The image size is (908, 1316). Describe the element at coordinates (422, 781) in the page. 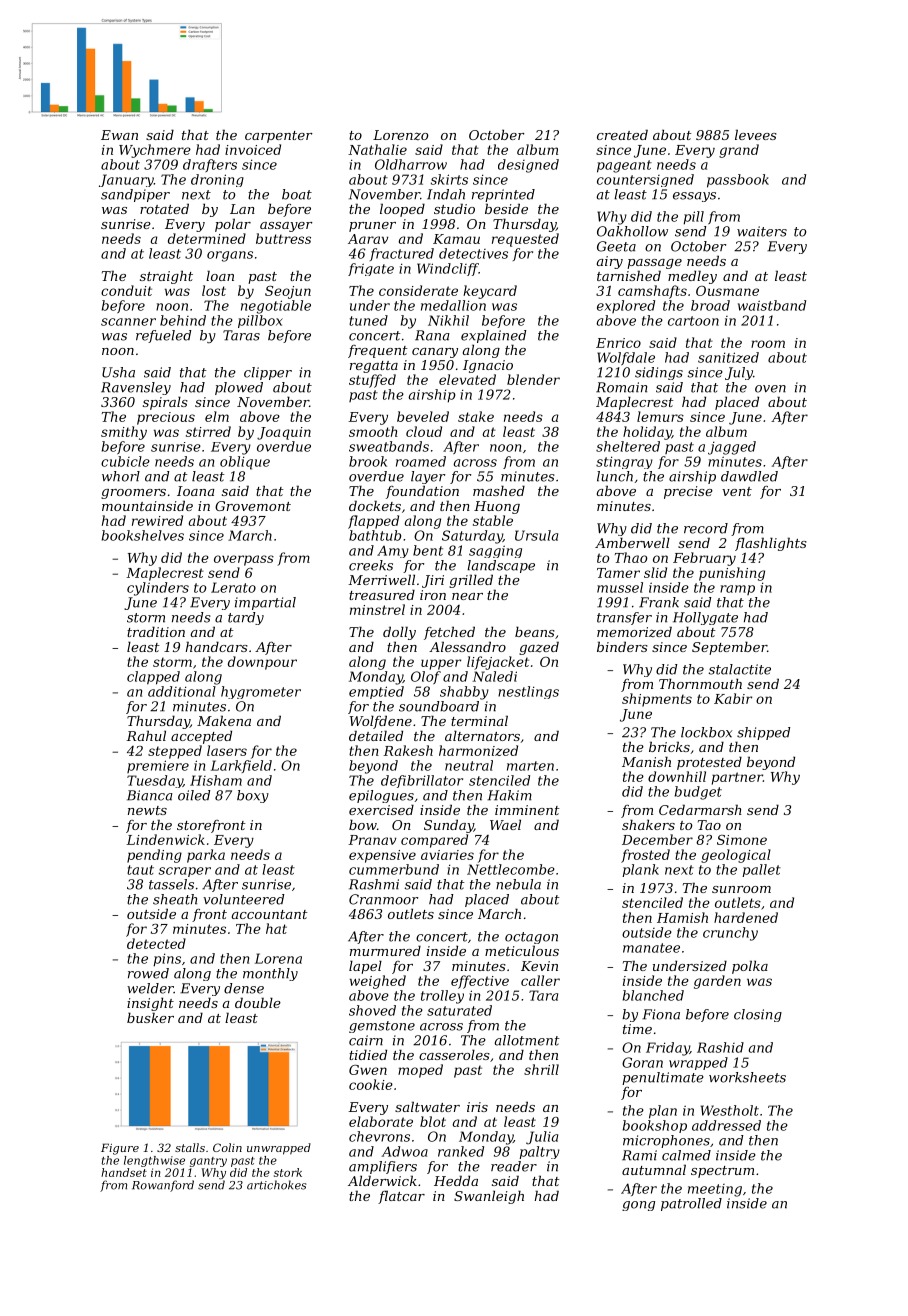

I see `defibrillator` at that location.
